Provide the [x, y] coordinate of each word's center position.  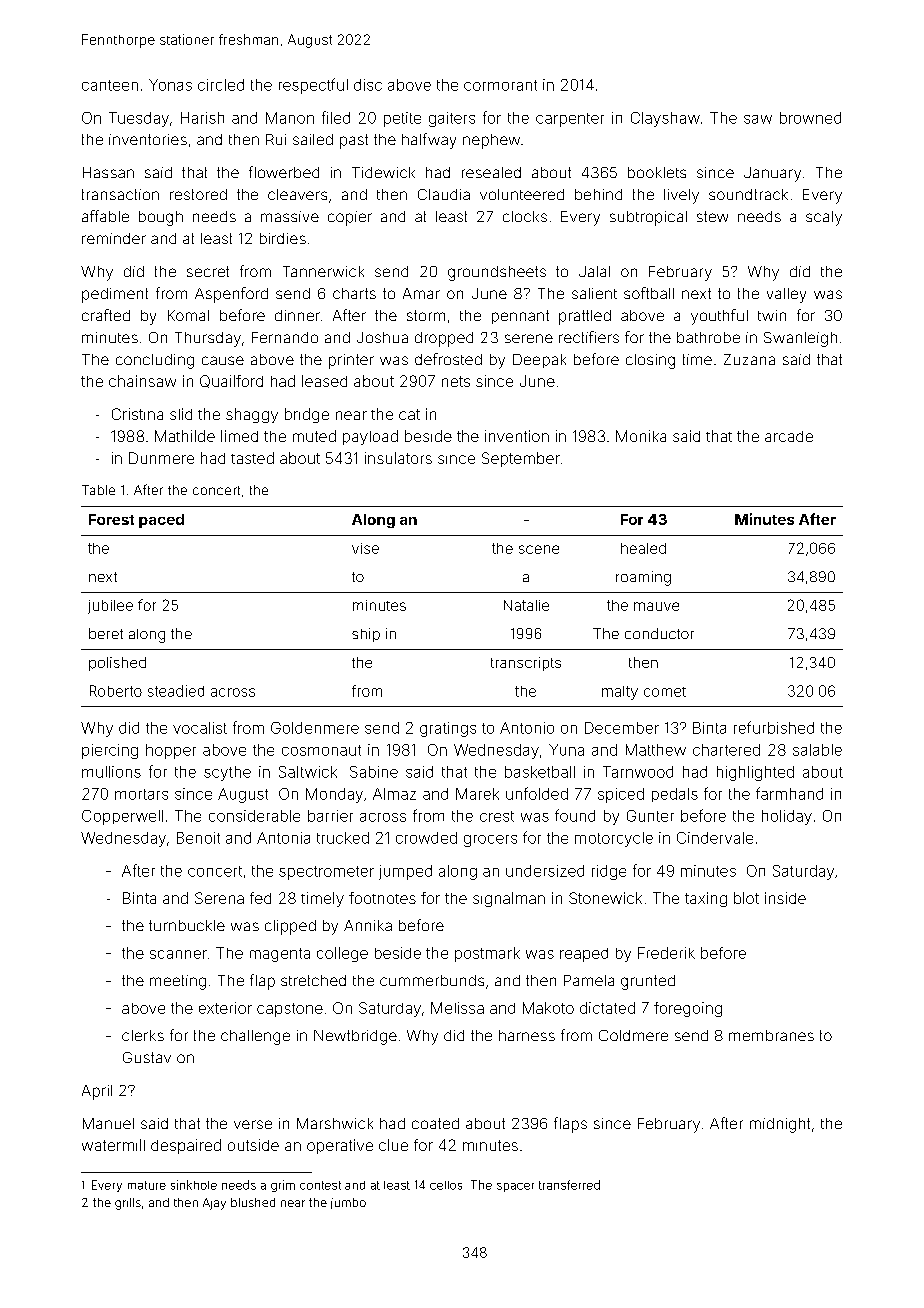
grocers [490, 841]
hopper [171, 751]
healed [643, 548]
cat [409, 414]
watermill [113, 1145]
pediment [115, 295]
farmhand [789, 793]
